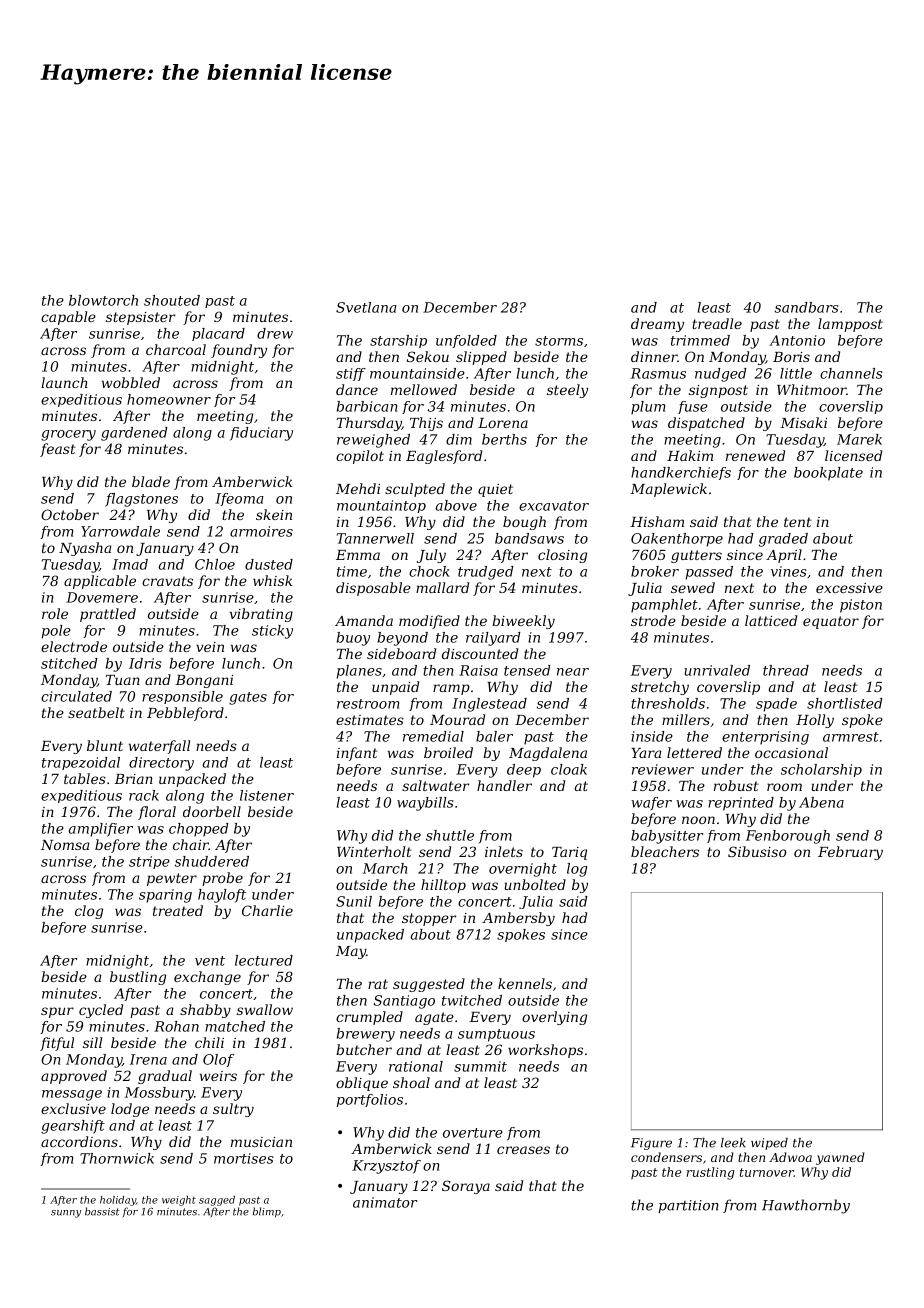 This page has height=1308, width=924. What do you see at coordinates (96, 712) in the page?
I see `seatbelt` at bounding box center [96, 712].
